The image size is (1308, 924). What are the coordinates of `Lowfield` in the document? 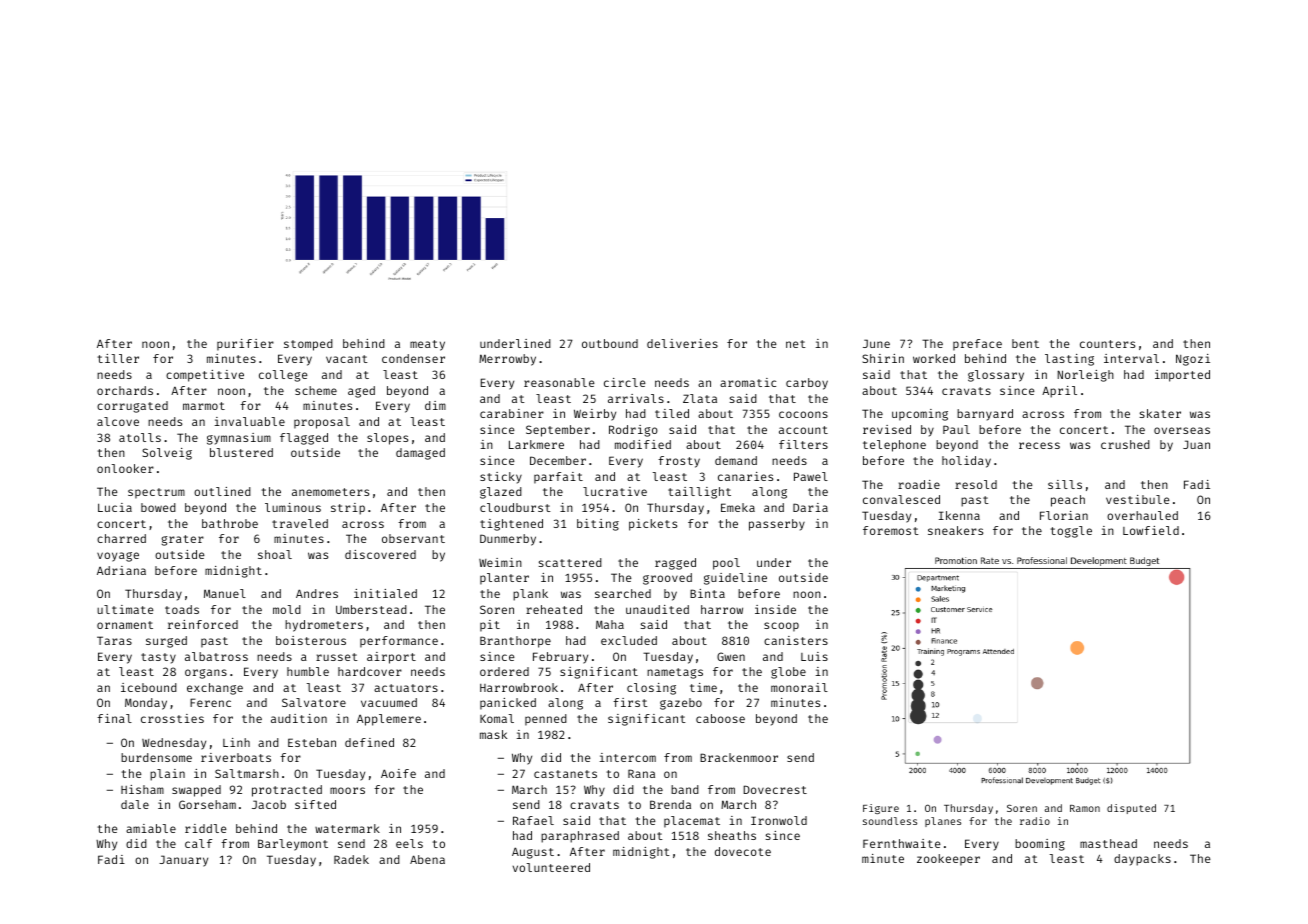 It's located at (1151, 530).
